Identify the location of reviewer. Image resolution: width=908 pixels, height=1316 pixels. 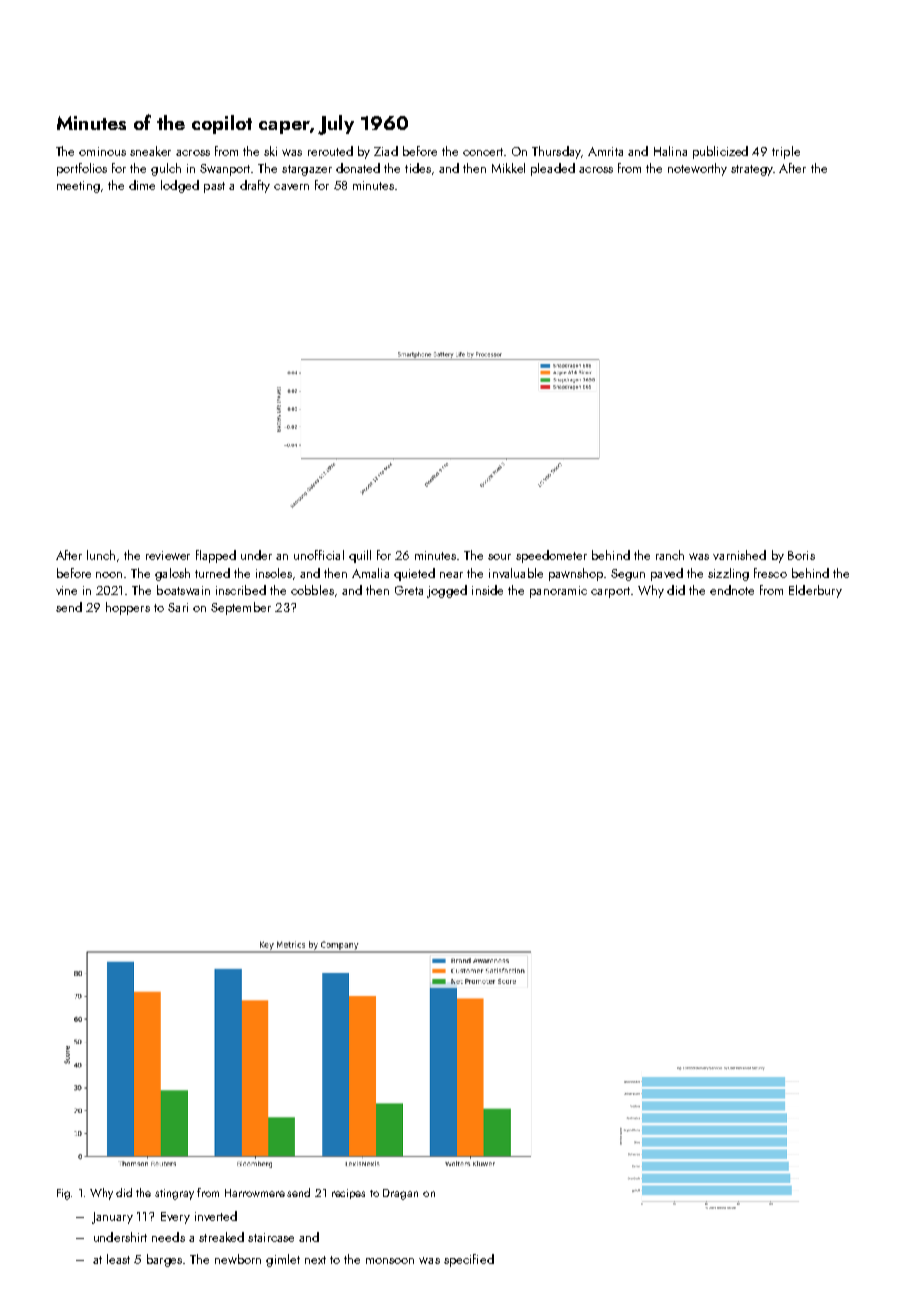
(168, 555).
